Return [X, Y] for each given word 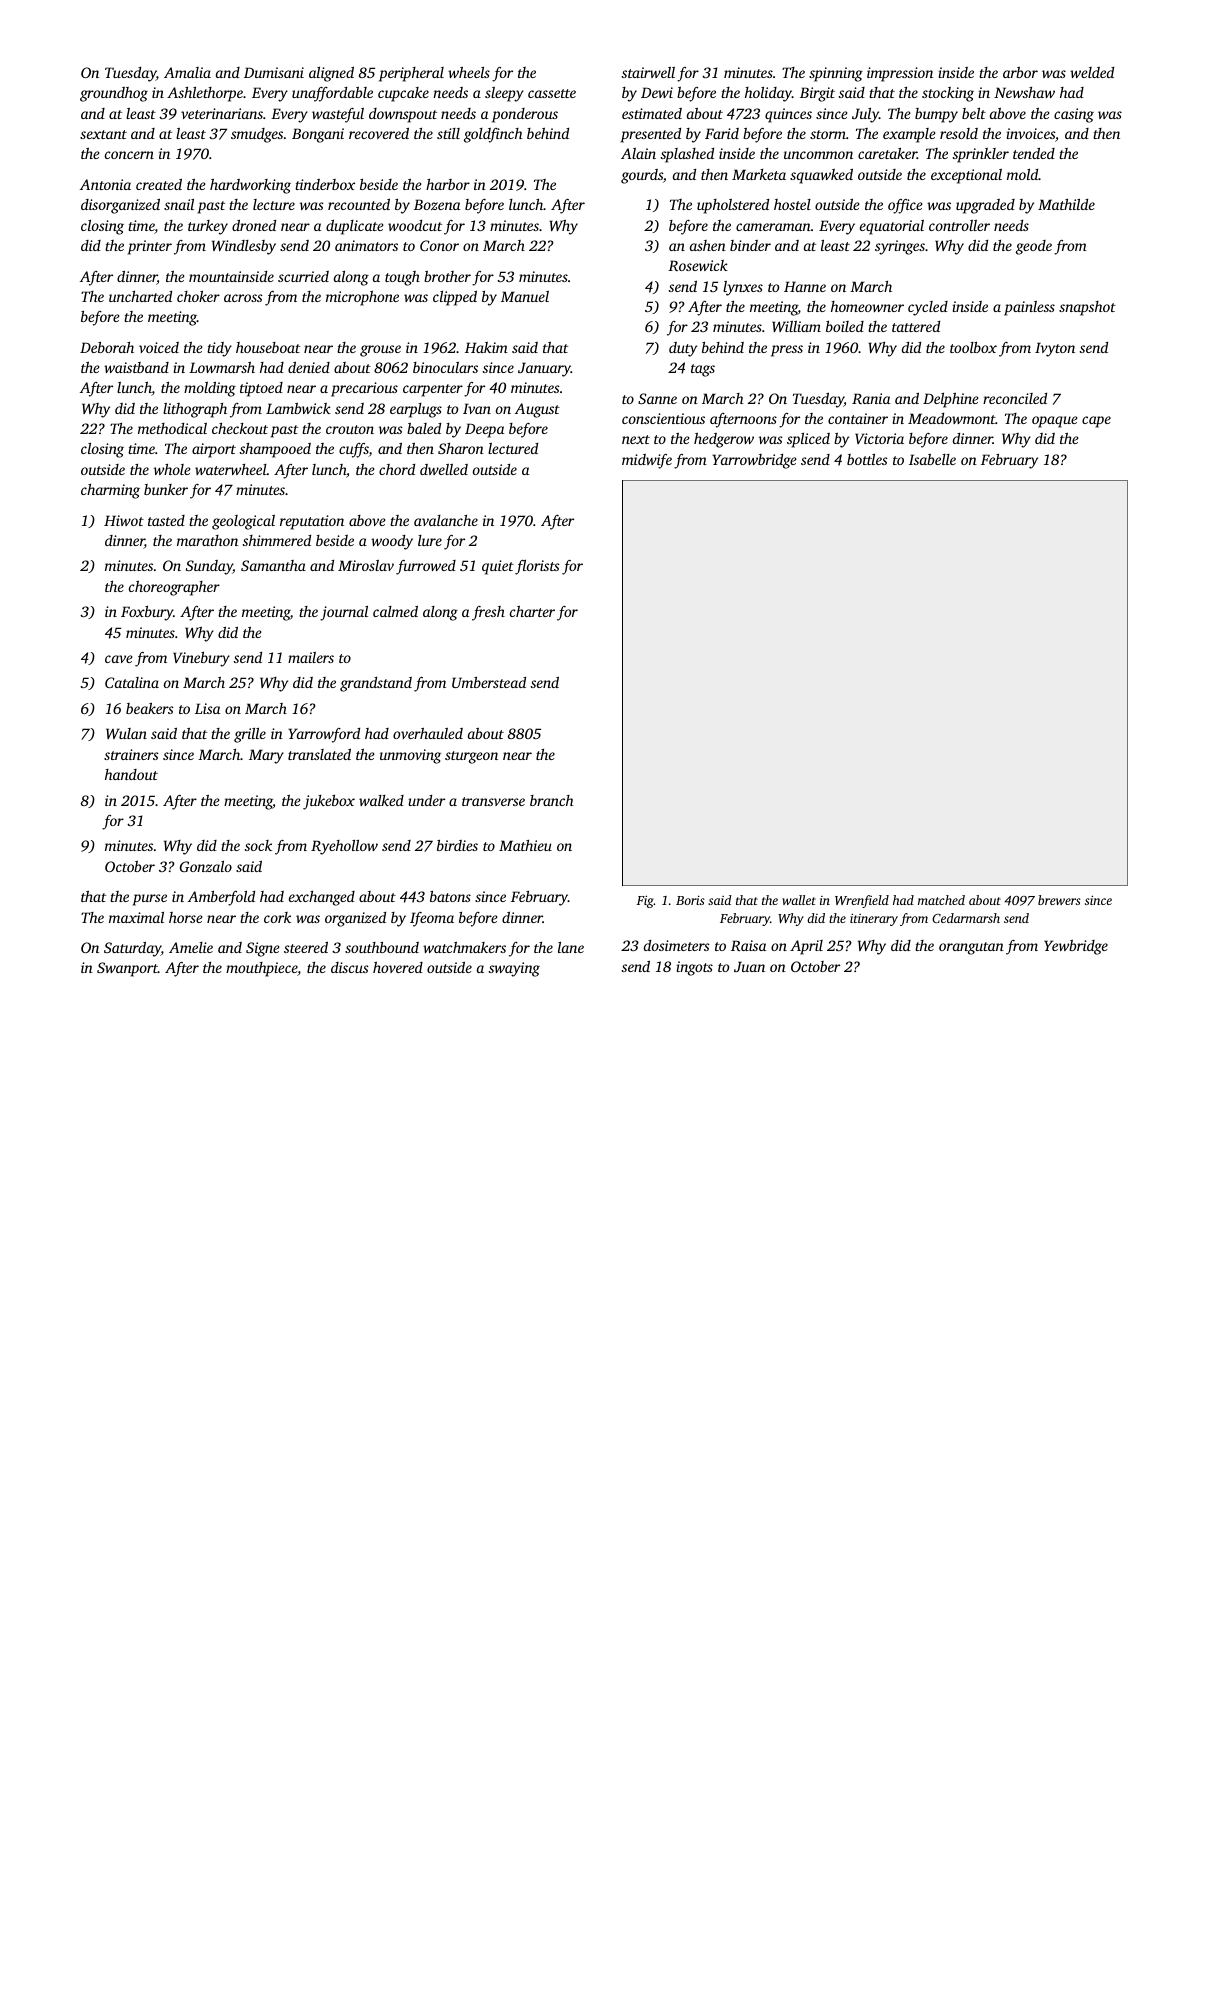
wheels [469, 72]
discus [350, 967]
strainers [131, 754]
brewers [1059, 900]
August [537, 410]
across [243, 298]
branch [552, 800]
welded [1092, 72]
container [858, 418]
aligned [331, 74]
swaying [514, 969]
